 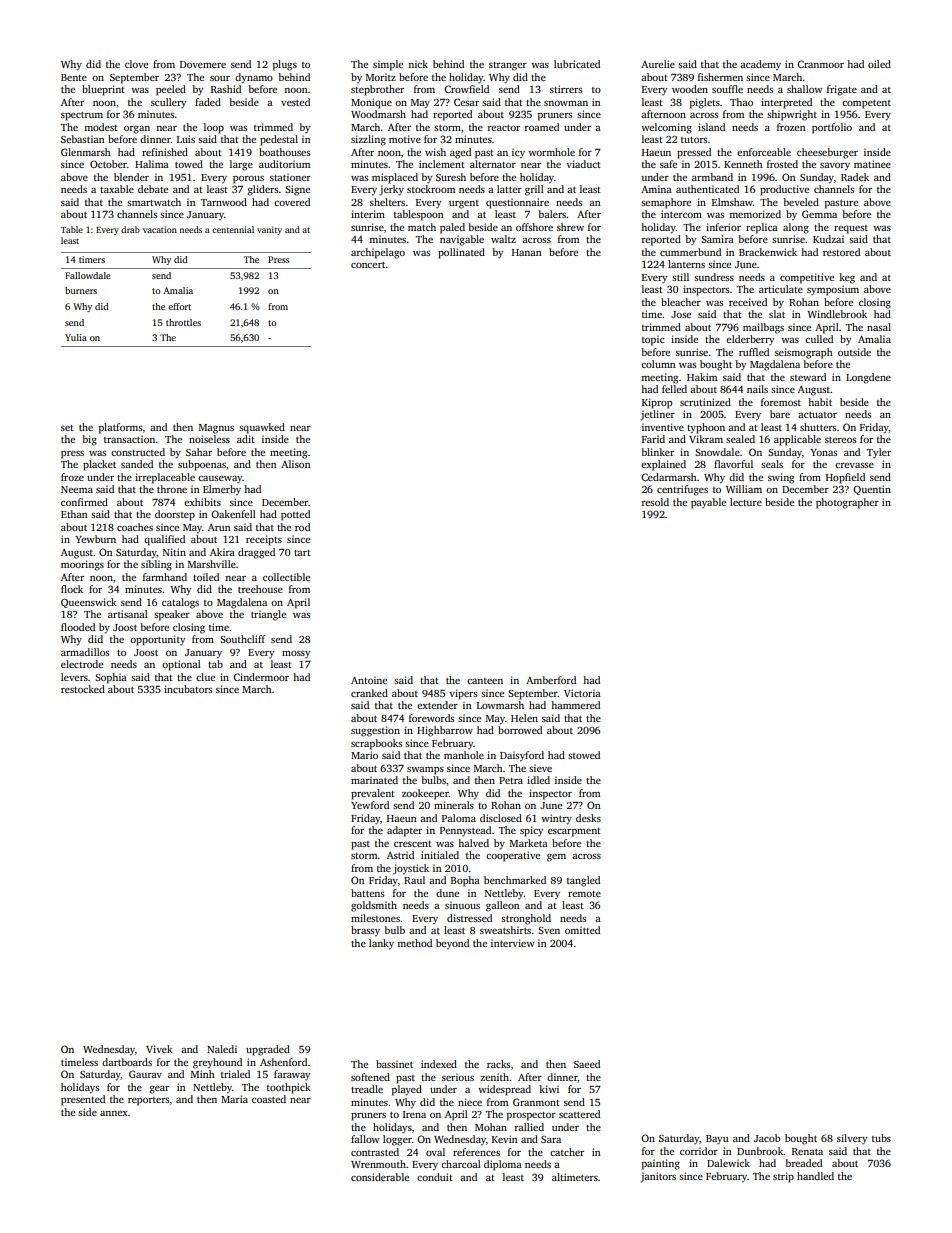 I want to click on Yulia, so click(x=76, y=337).
